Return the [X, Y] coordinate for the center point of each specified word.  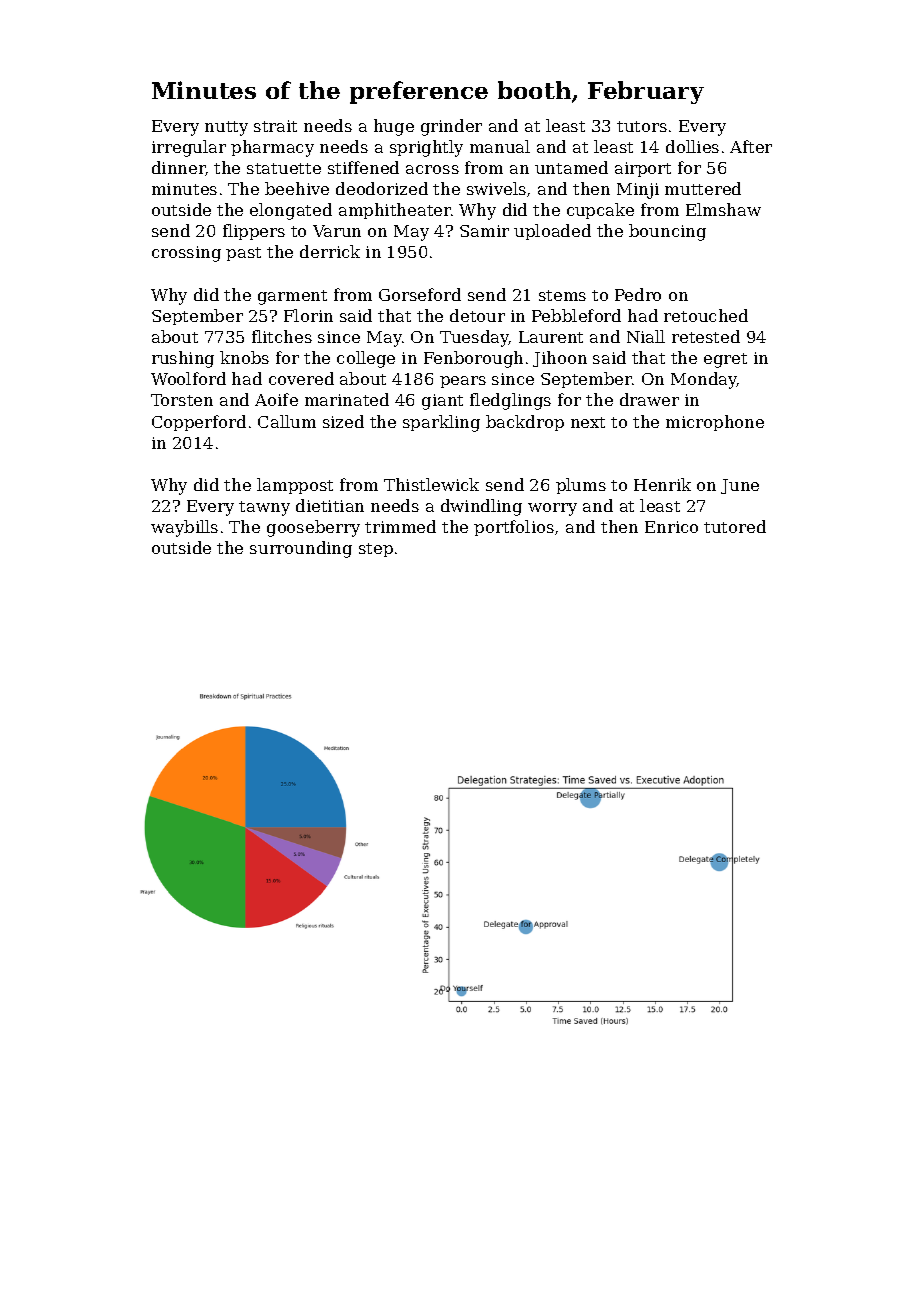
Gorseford [420, 294]
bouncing [667, 232]
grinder [451, 127]
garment [292, 297]
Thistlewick [431, 484]
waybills [184, 528]
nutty [226, 128]
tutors [642, 126]
